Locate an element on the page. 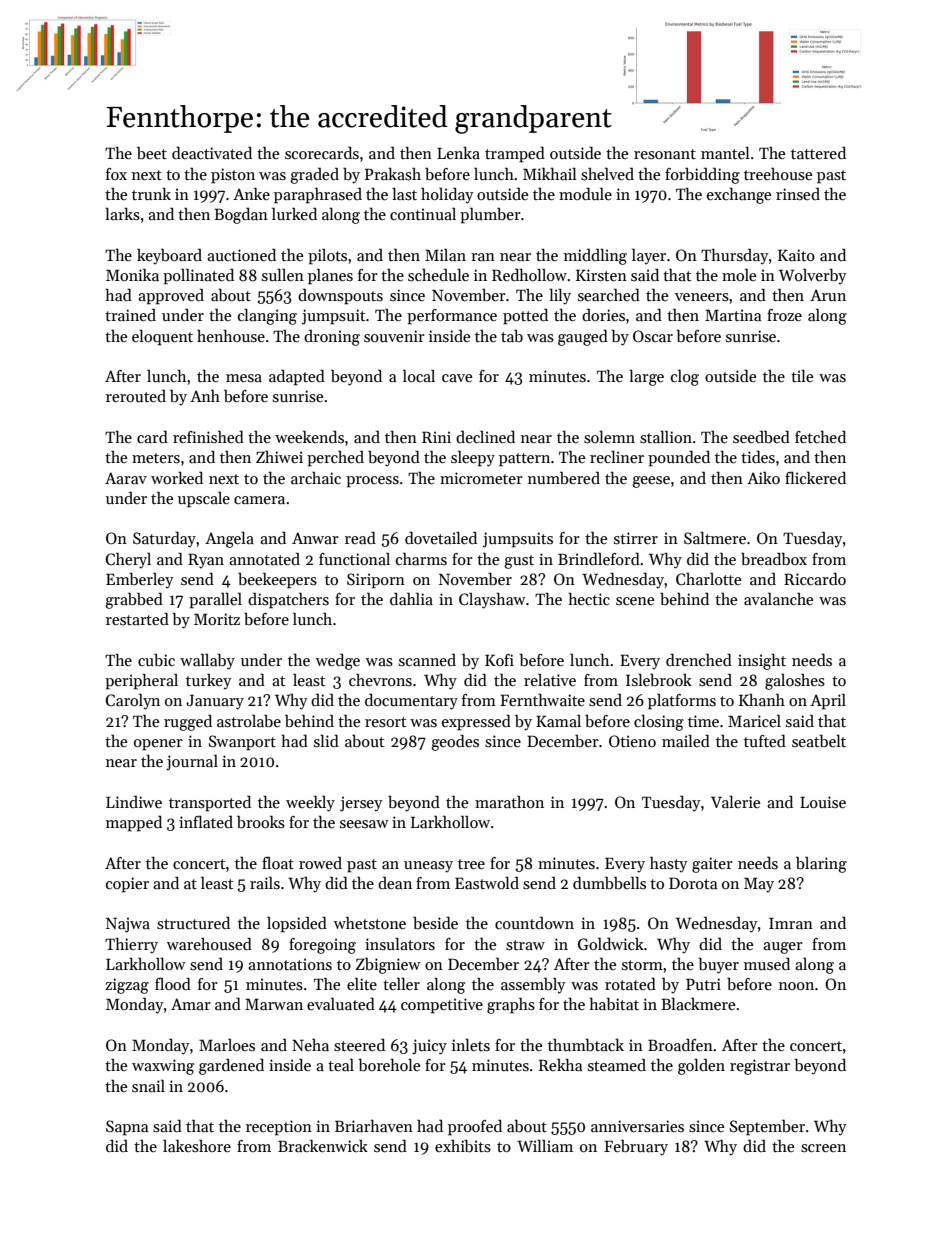 The image size is (952, 1233). sullen is located at coordinates (283, 275).
